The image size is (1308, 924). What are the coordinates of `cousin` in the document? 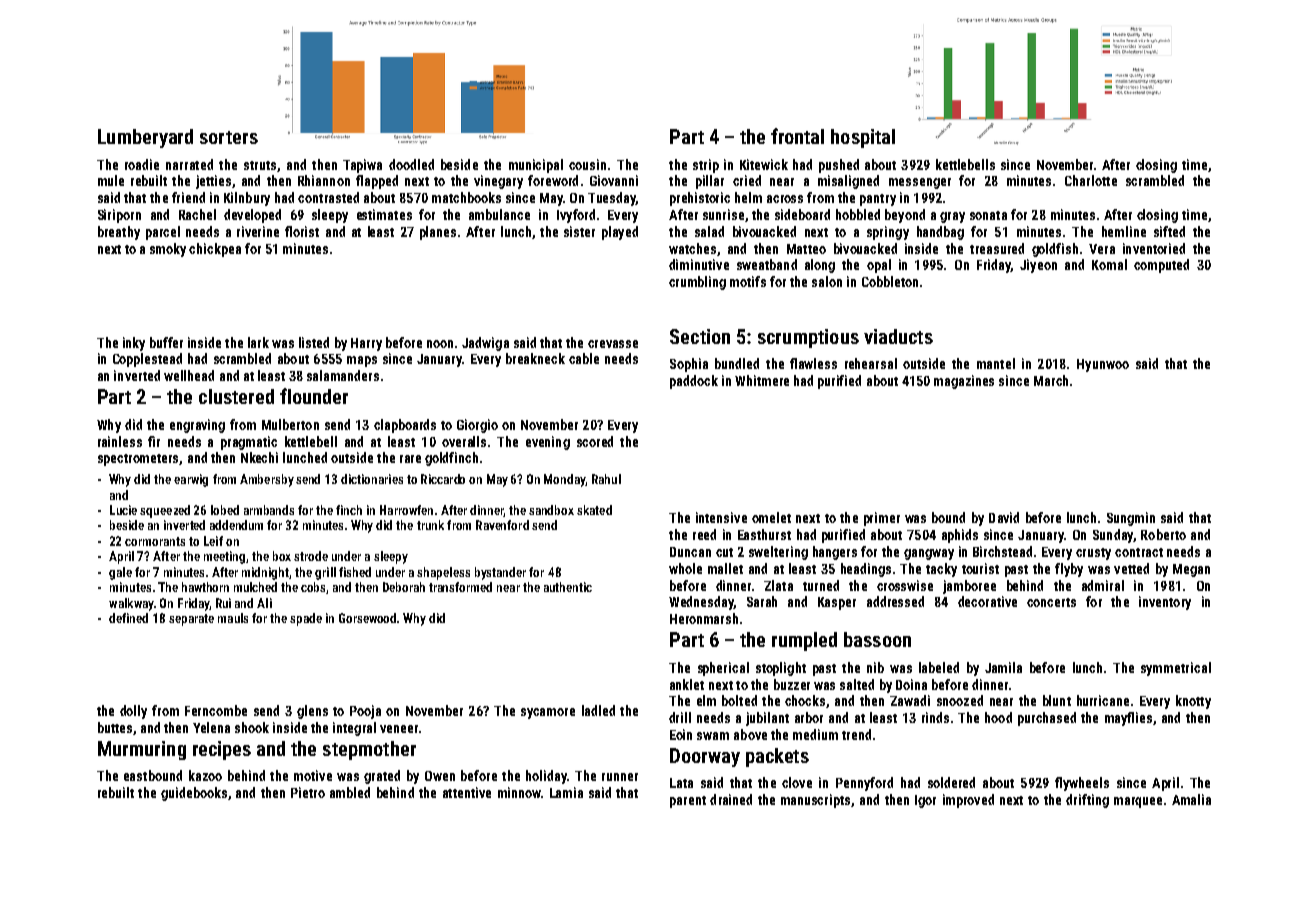 It's located at (587, 164).
